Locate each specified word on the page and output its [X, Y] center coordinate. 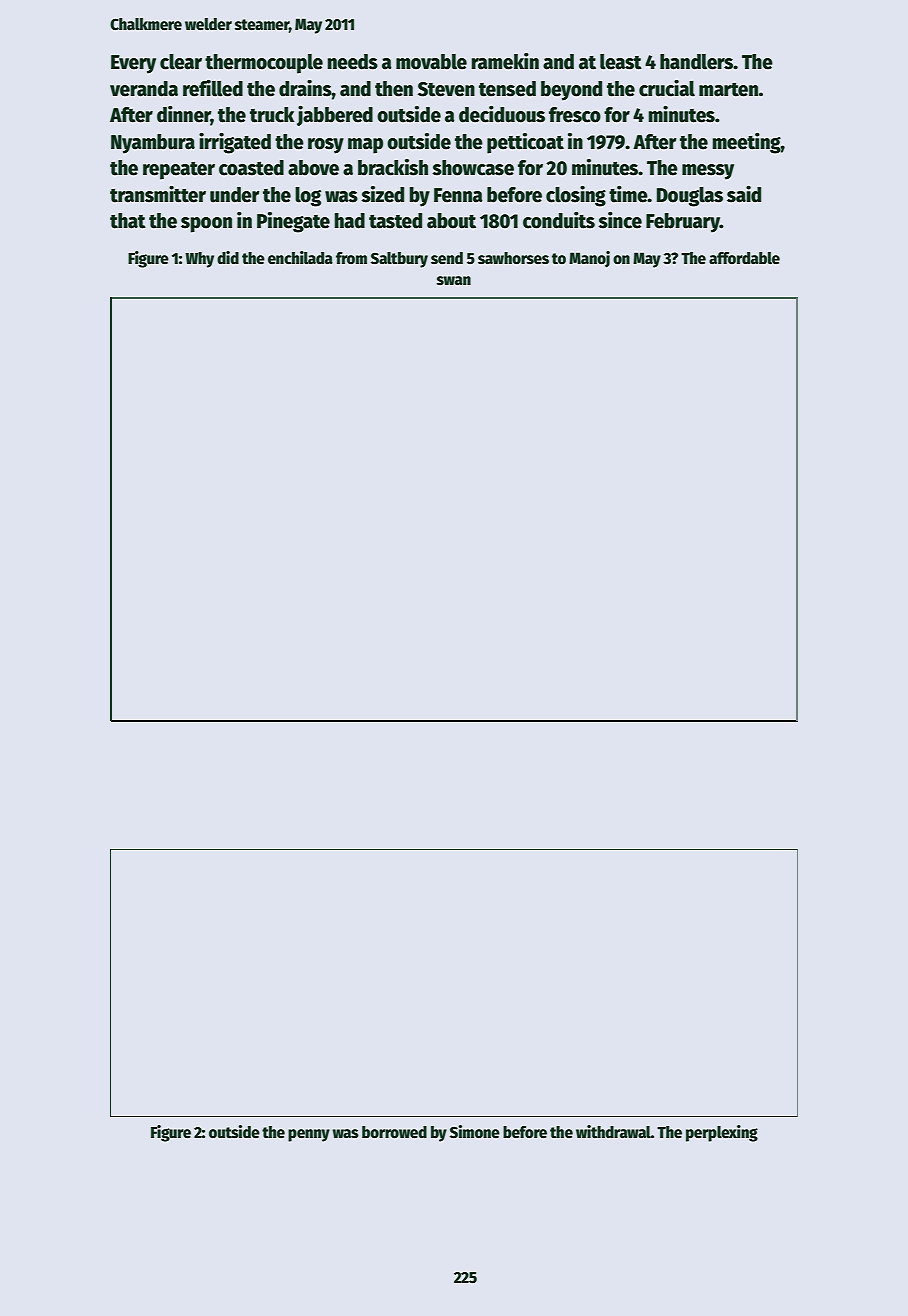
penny [309, 1135]
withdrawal [613, 1131]
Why [199, 260]
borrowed [394, 1132]
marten [728, 90]
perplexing [722, 1133]
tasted [395, 221]
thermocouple [264, 64]
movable [431, 62]
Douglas [690, 197]
